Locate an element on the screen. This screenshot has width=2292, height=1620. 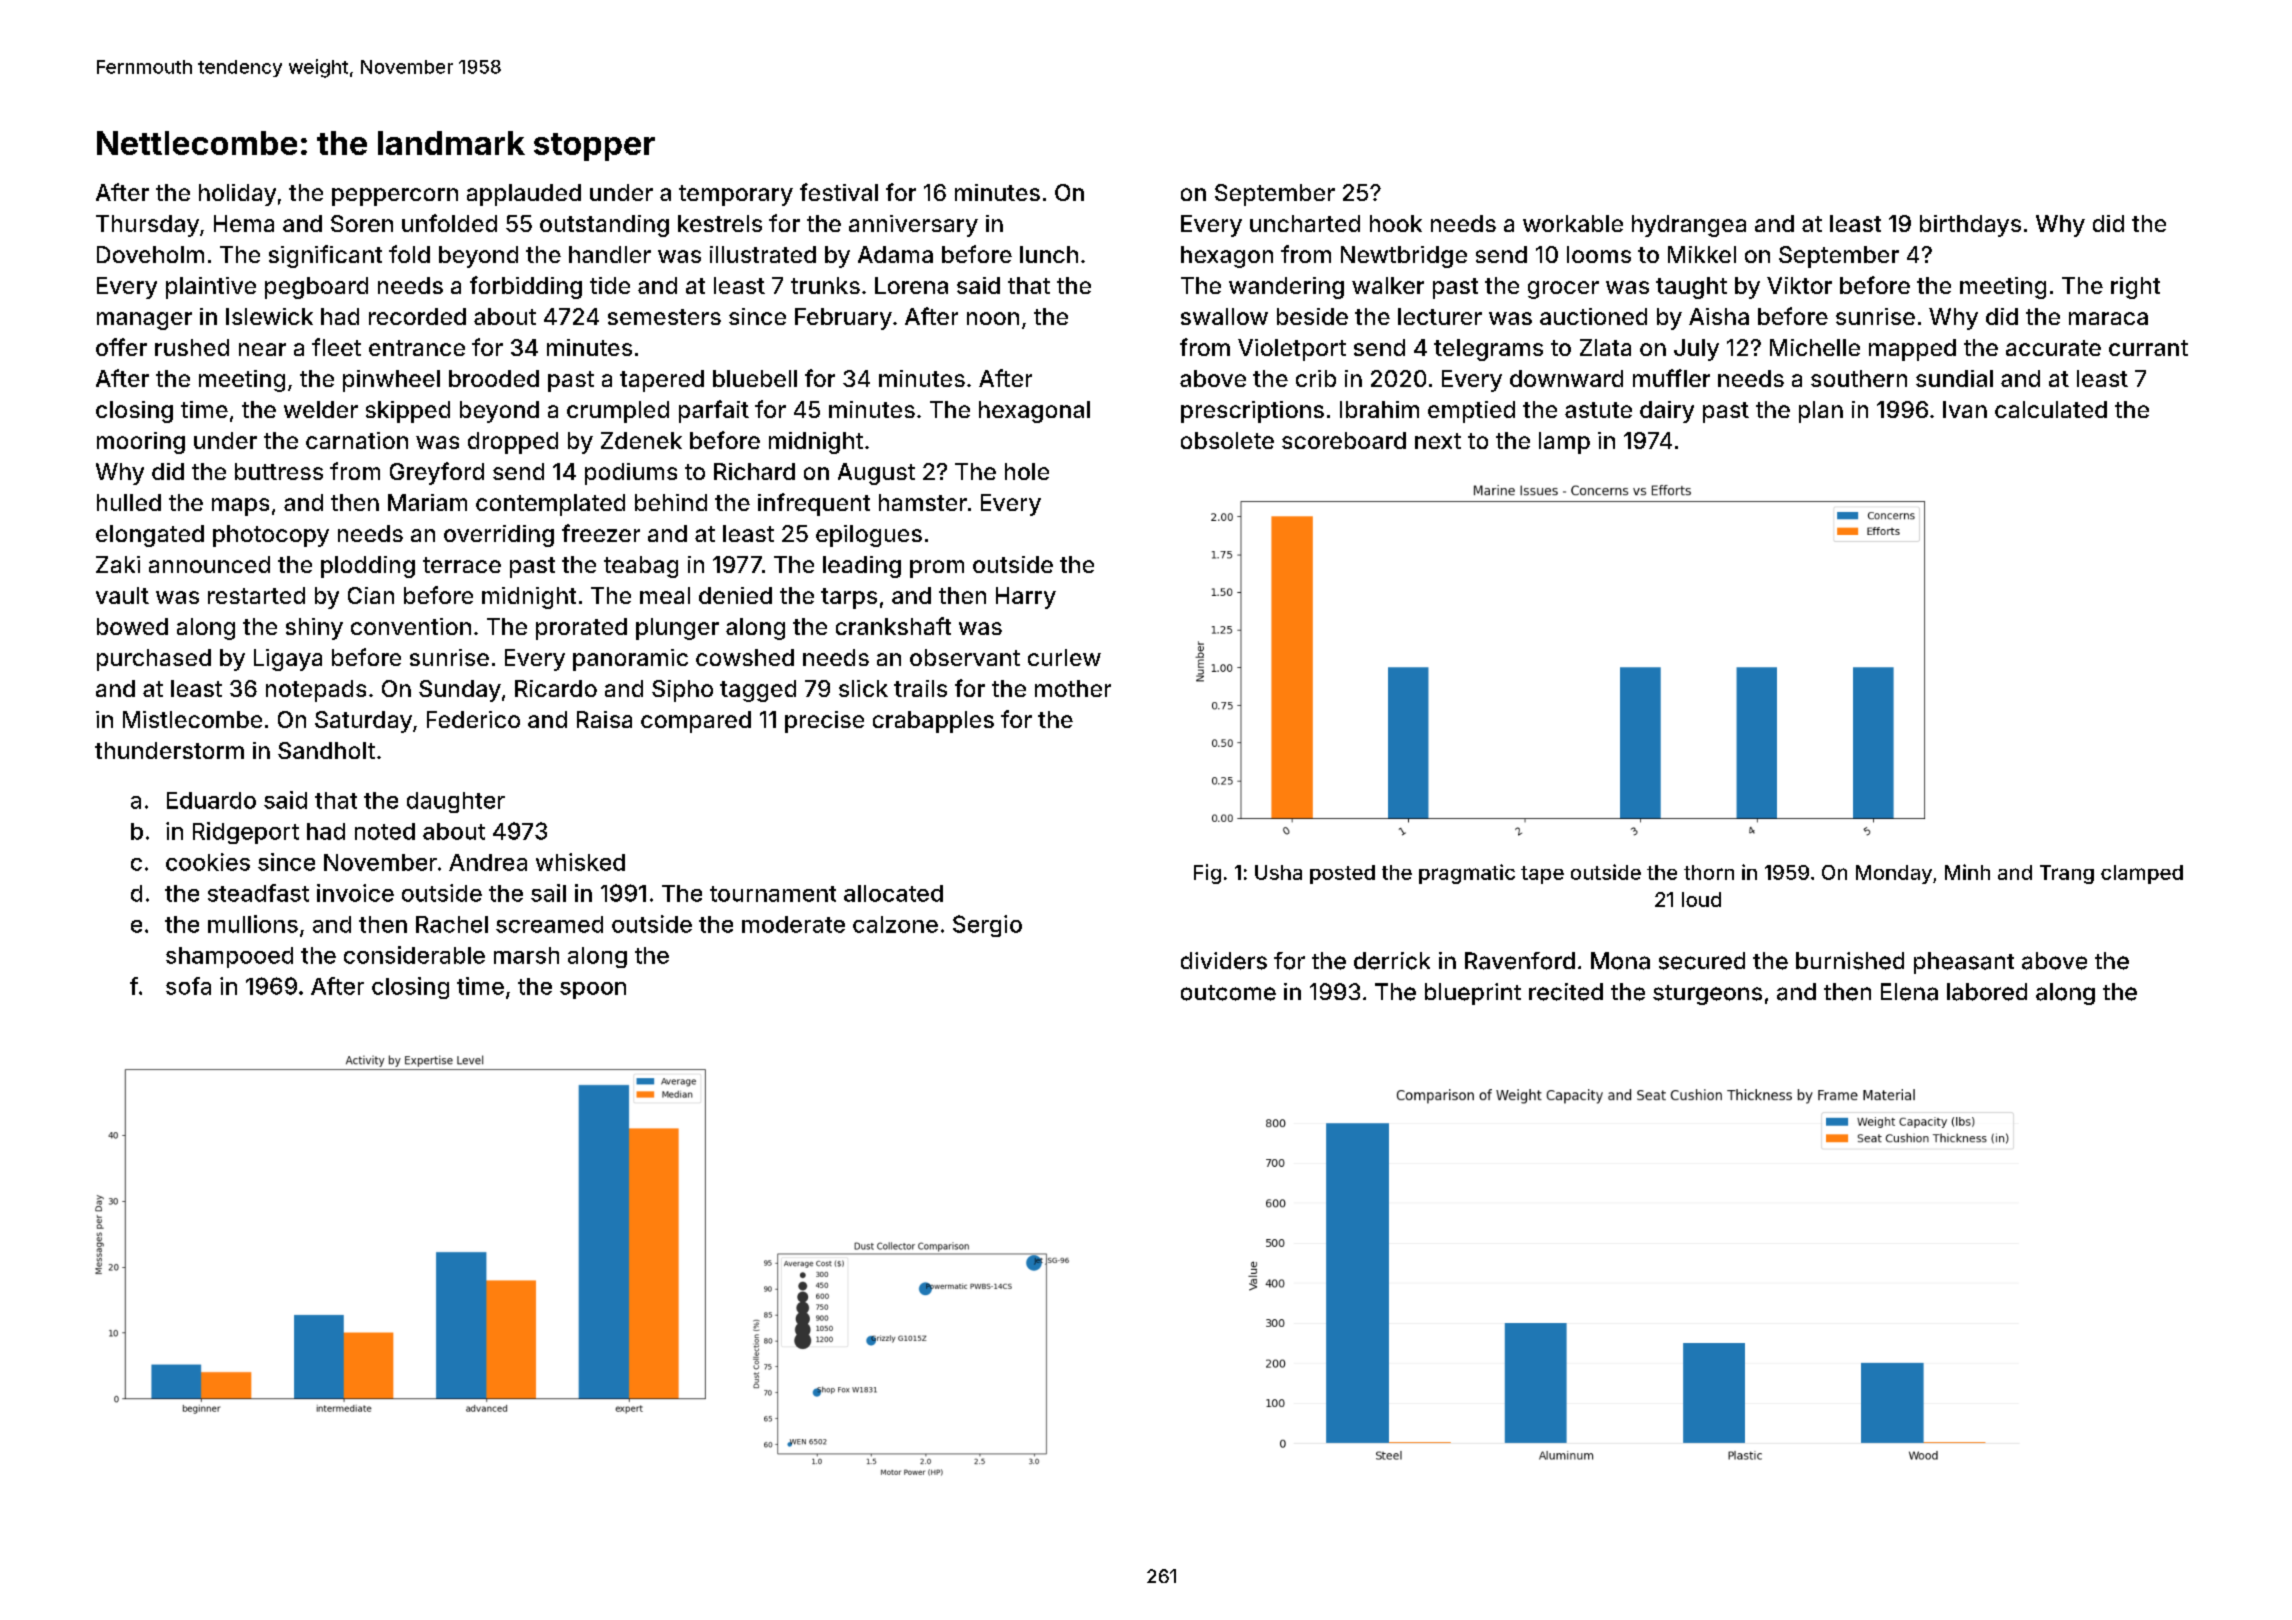
Ridgeport is located at coordinates (246, 833).
